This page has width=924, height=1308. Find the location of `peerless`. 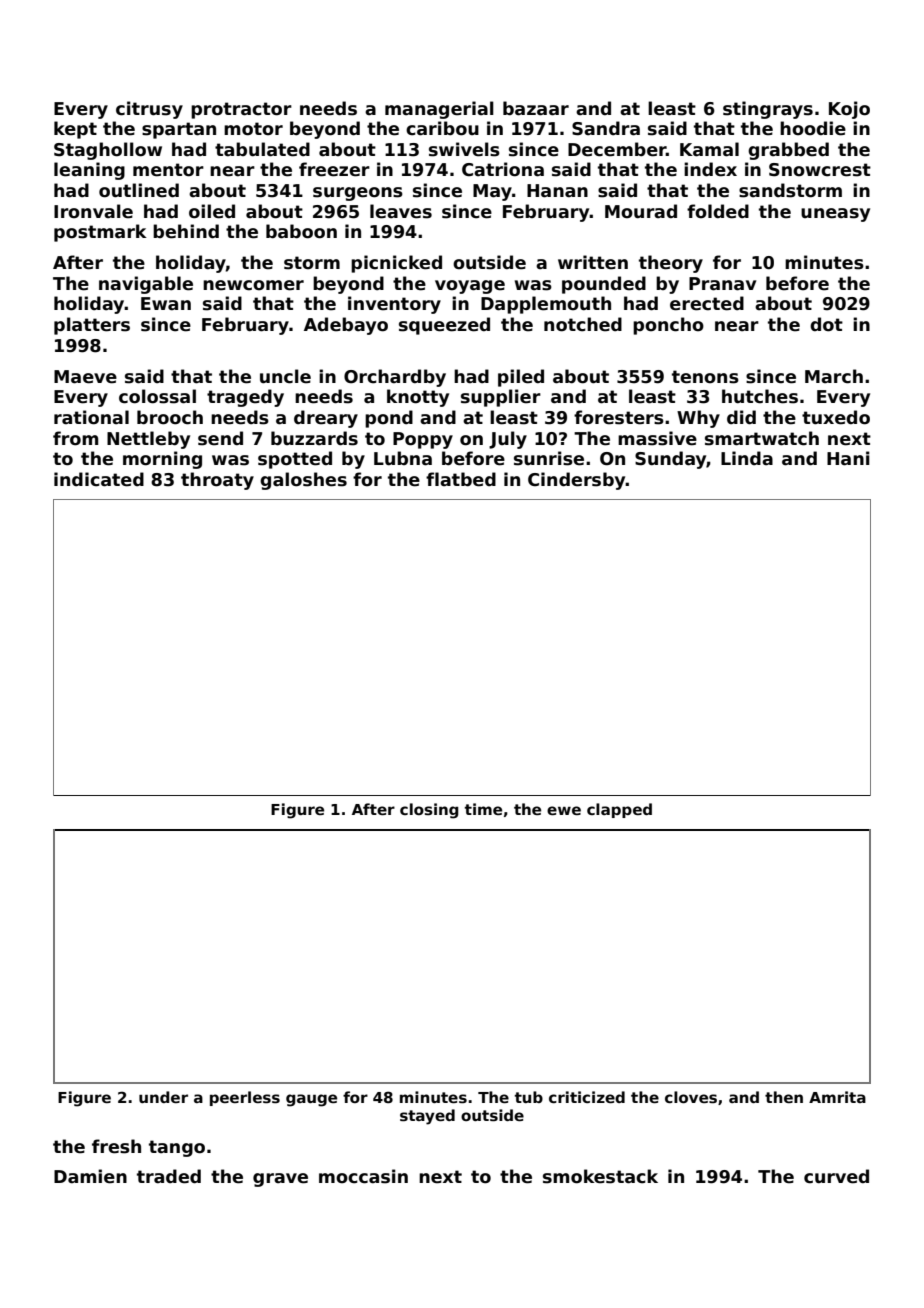

peerless is located at coordinates (245, 1098).
